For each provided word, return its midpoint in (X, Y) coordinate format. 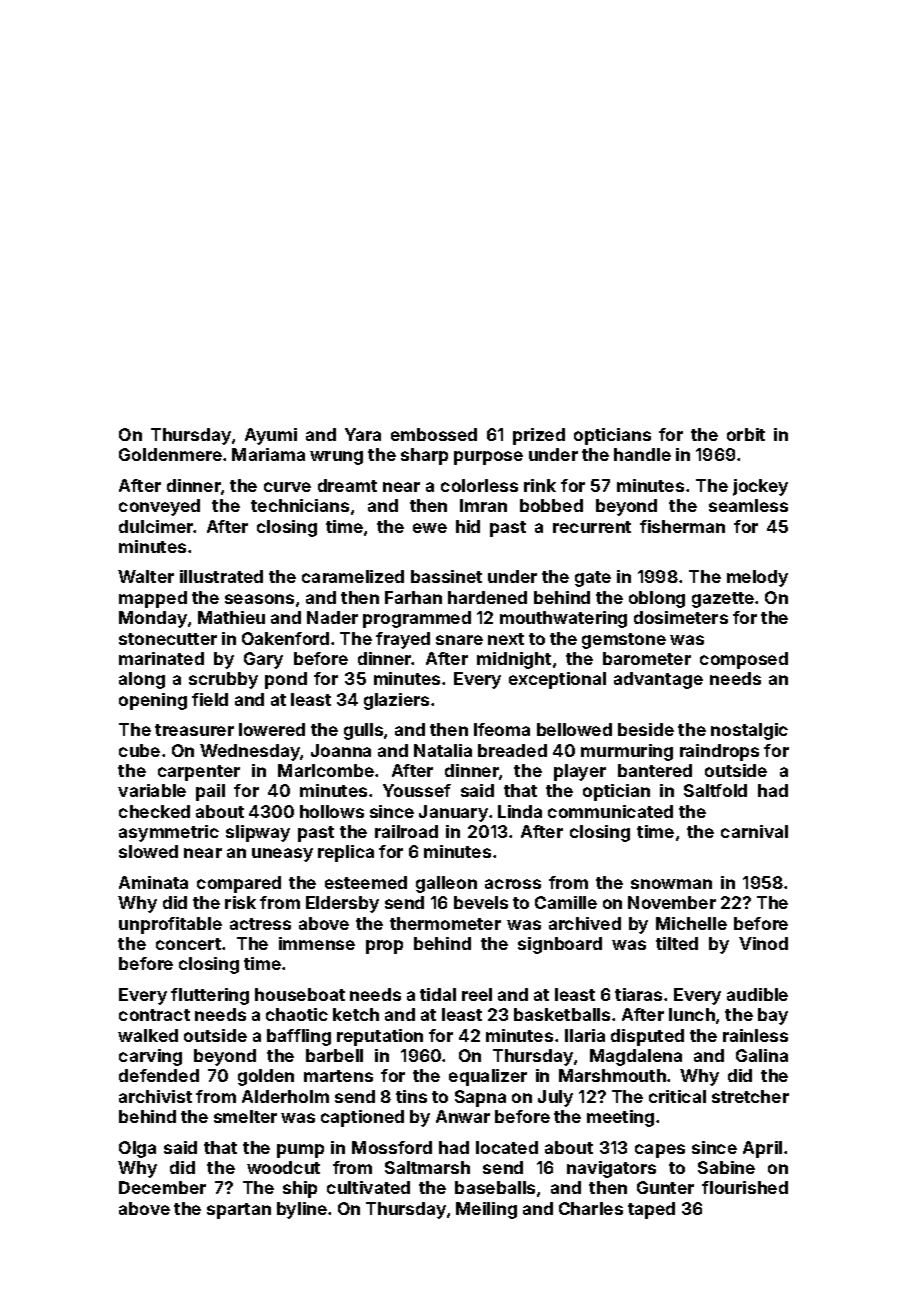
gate (593, 579)
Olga (137, 1149)
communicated (610, 811)
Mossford (392, 1147)
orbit (746, 434)
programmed (417, 619)
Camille (566, 902)
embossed (434, 434)
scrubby (223, 680)
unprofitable (170, 925)
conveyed (159, 507)
